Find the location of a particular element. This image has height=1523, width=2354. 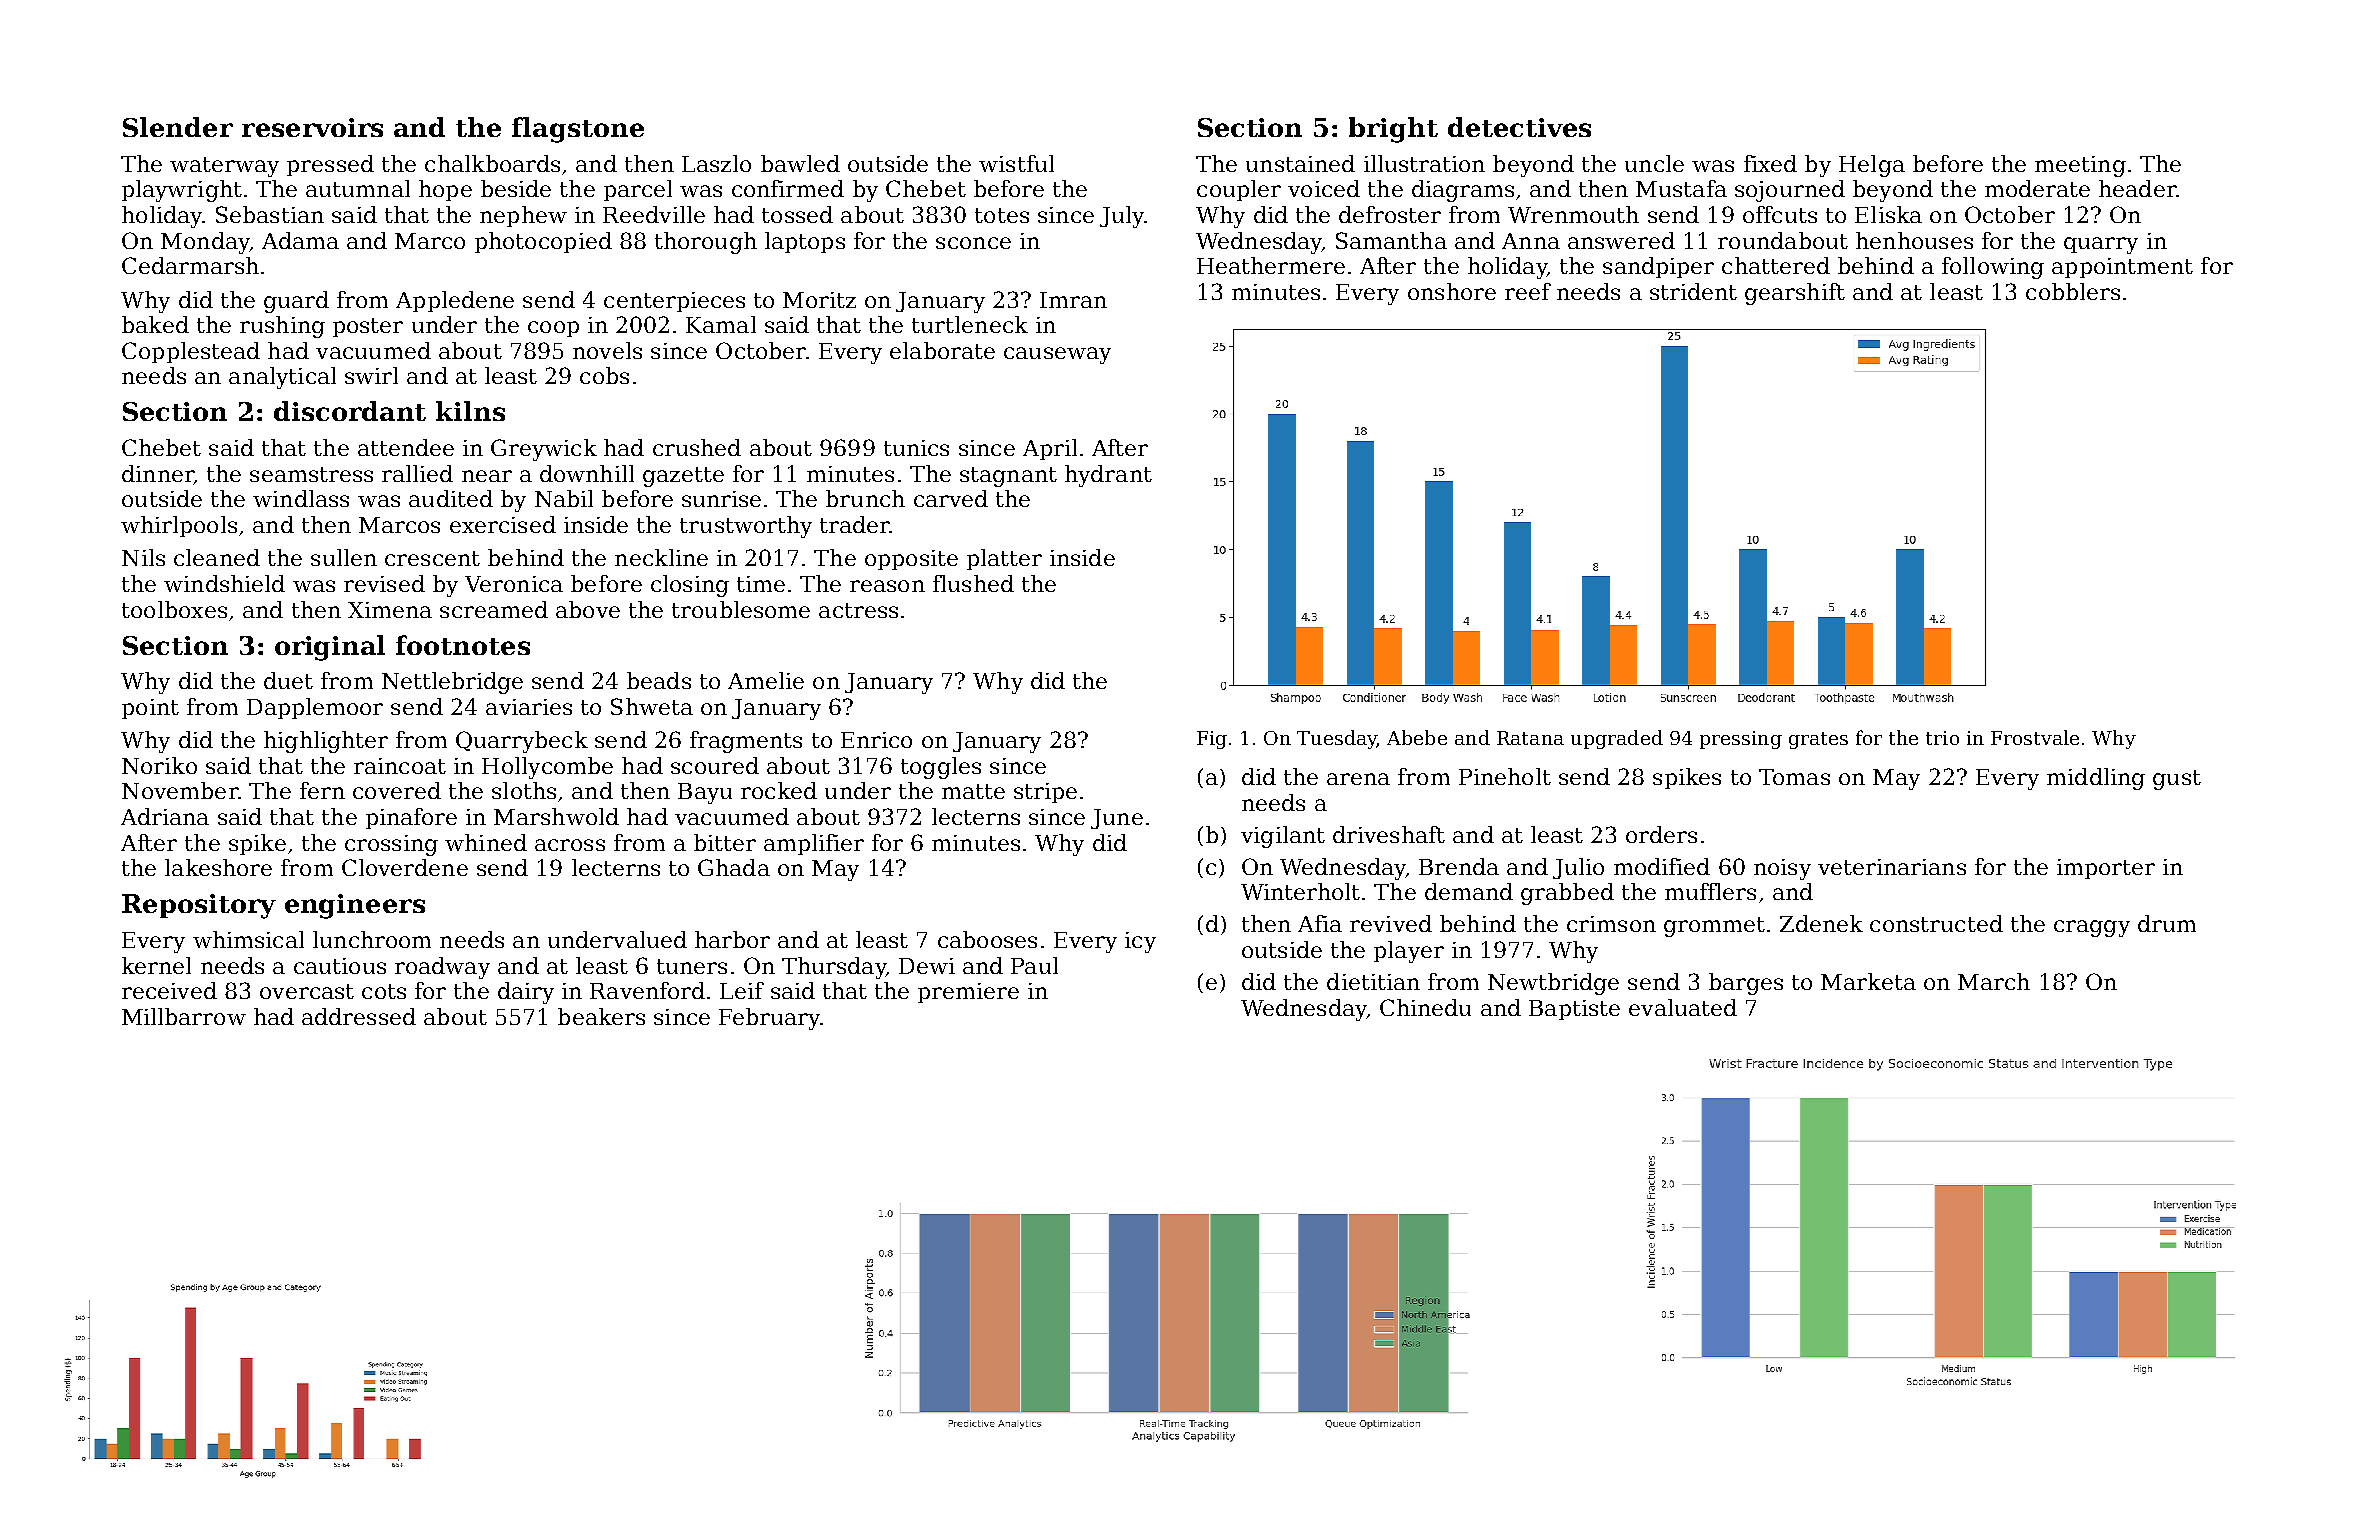

veterinarians is located at coordinates (1892, 867).
